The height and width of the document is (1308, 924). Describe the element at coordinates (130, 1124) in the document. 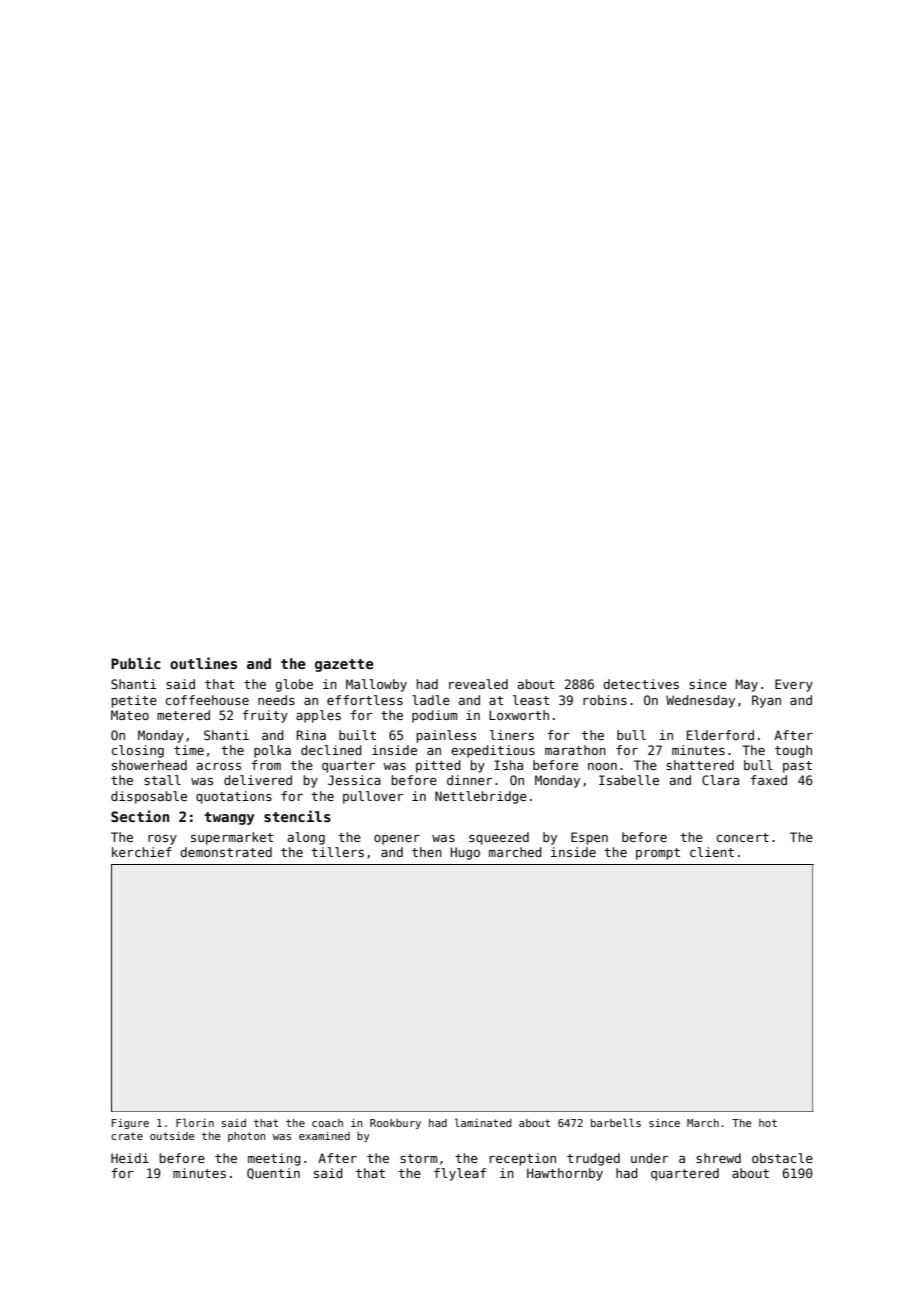

I see `Figure` at that location.
